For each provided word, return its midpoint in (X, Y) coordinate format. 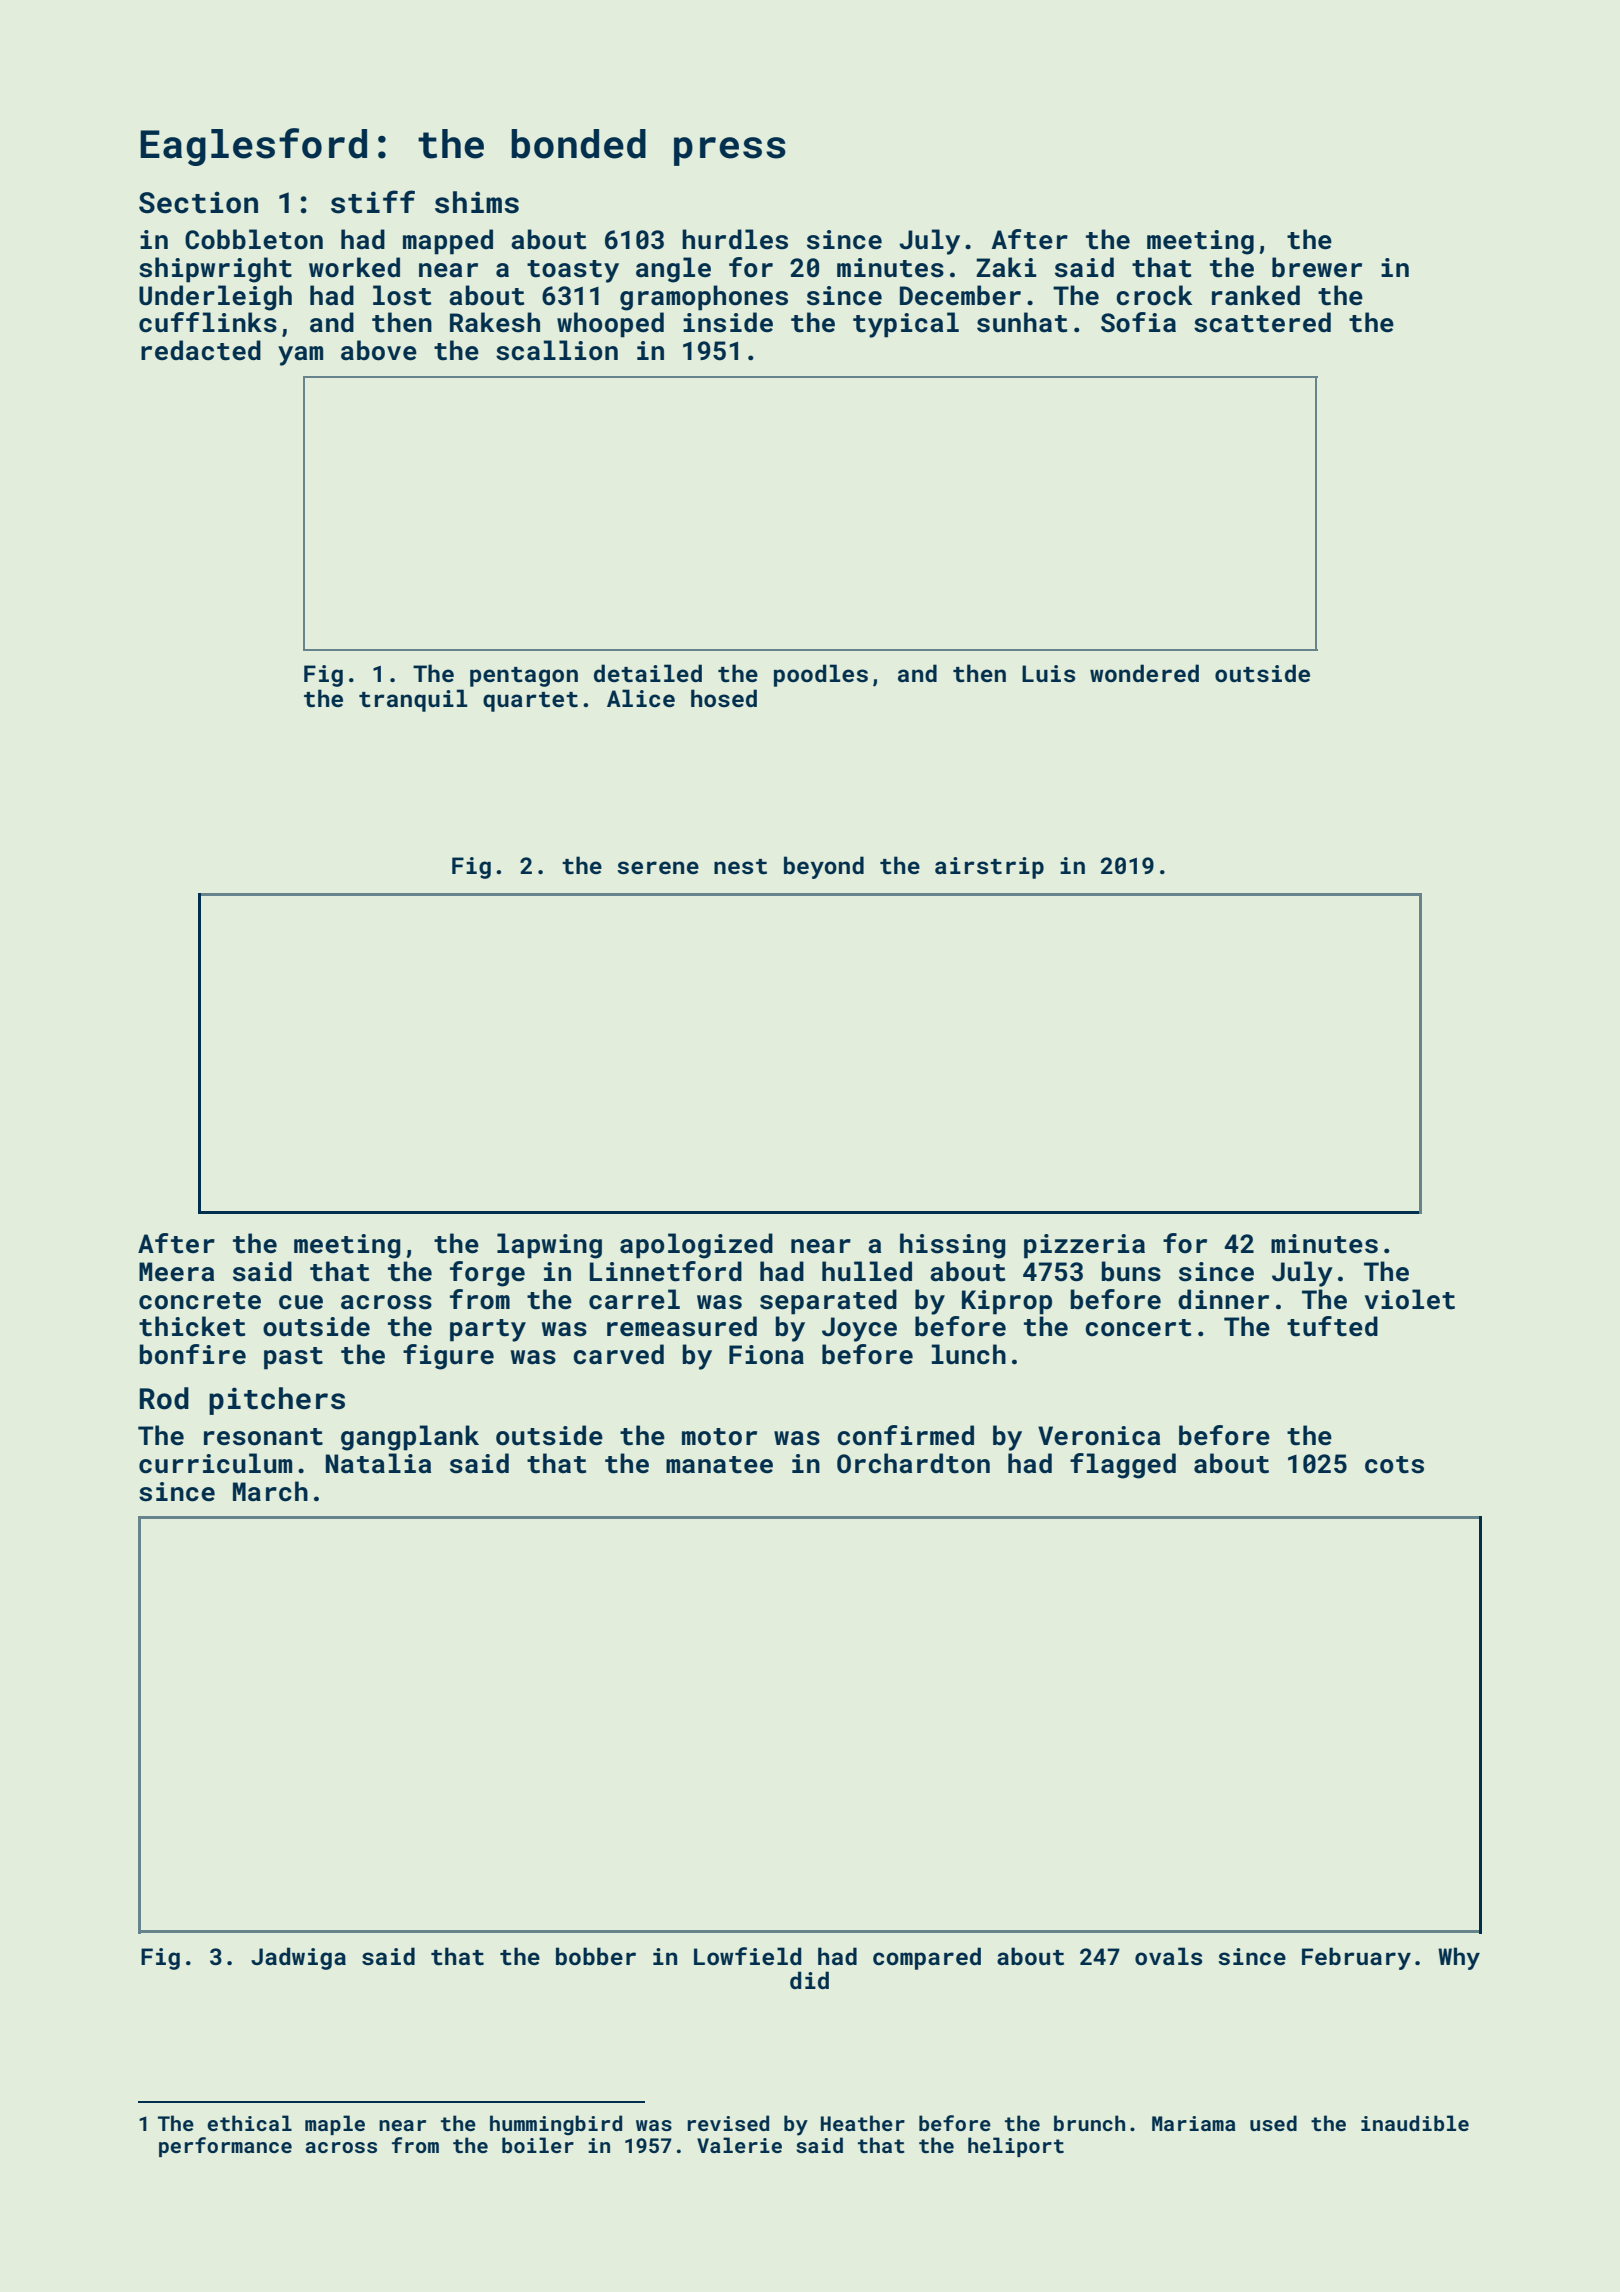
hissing (953, 1246)
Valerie (739, 2145)
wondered (1144, 673)
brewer (1317, 267)
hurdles (735, 239)
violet (1410, 1299)
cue (301, 1302)
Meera (176, 1272)
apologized (696, 1246)
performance (225, 2147)
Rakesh (495, 322)
